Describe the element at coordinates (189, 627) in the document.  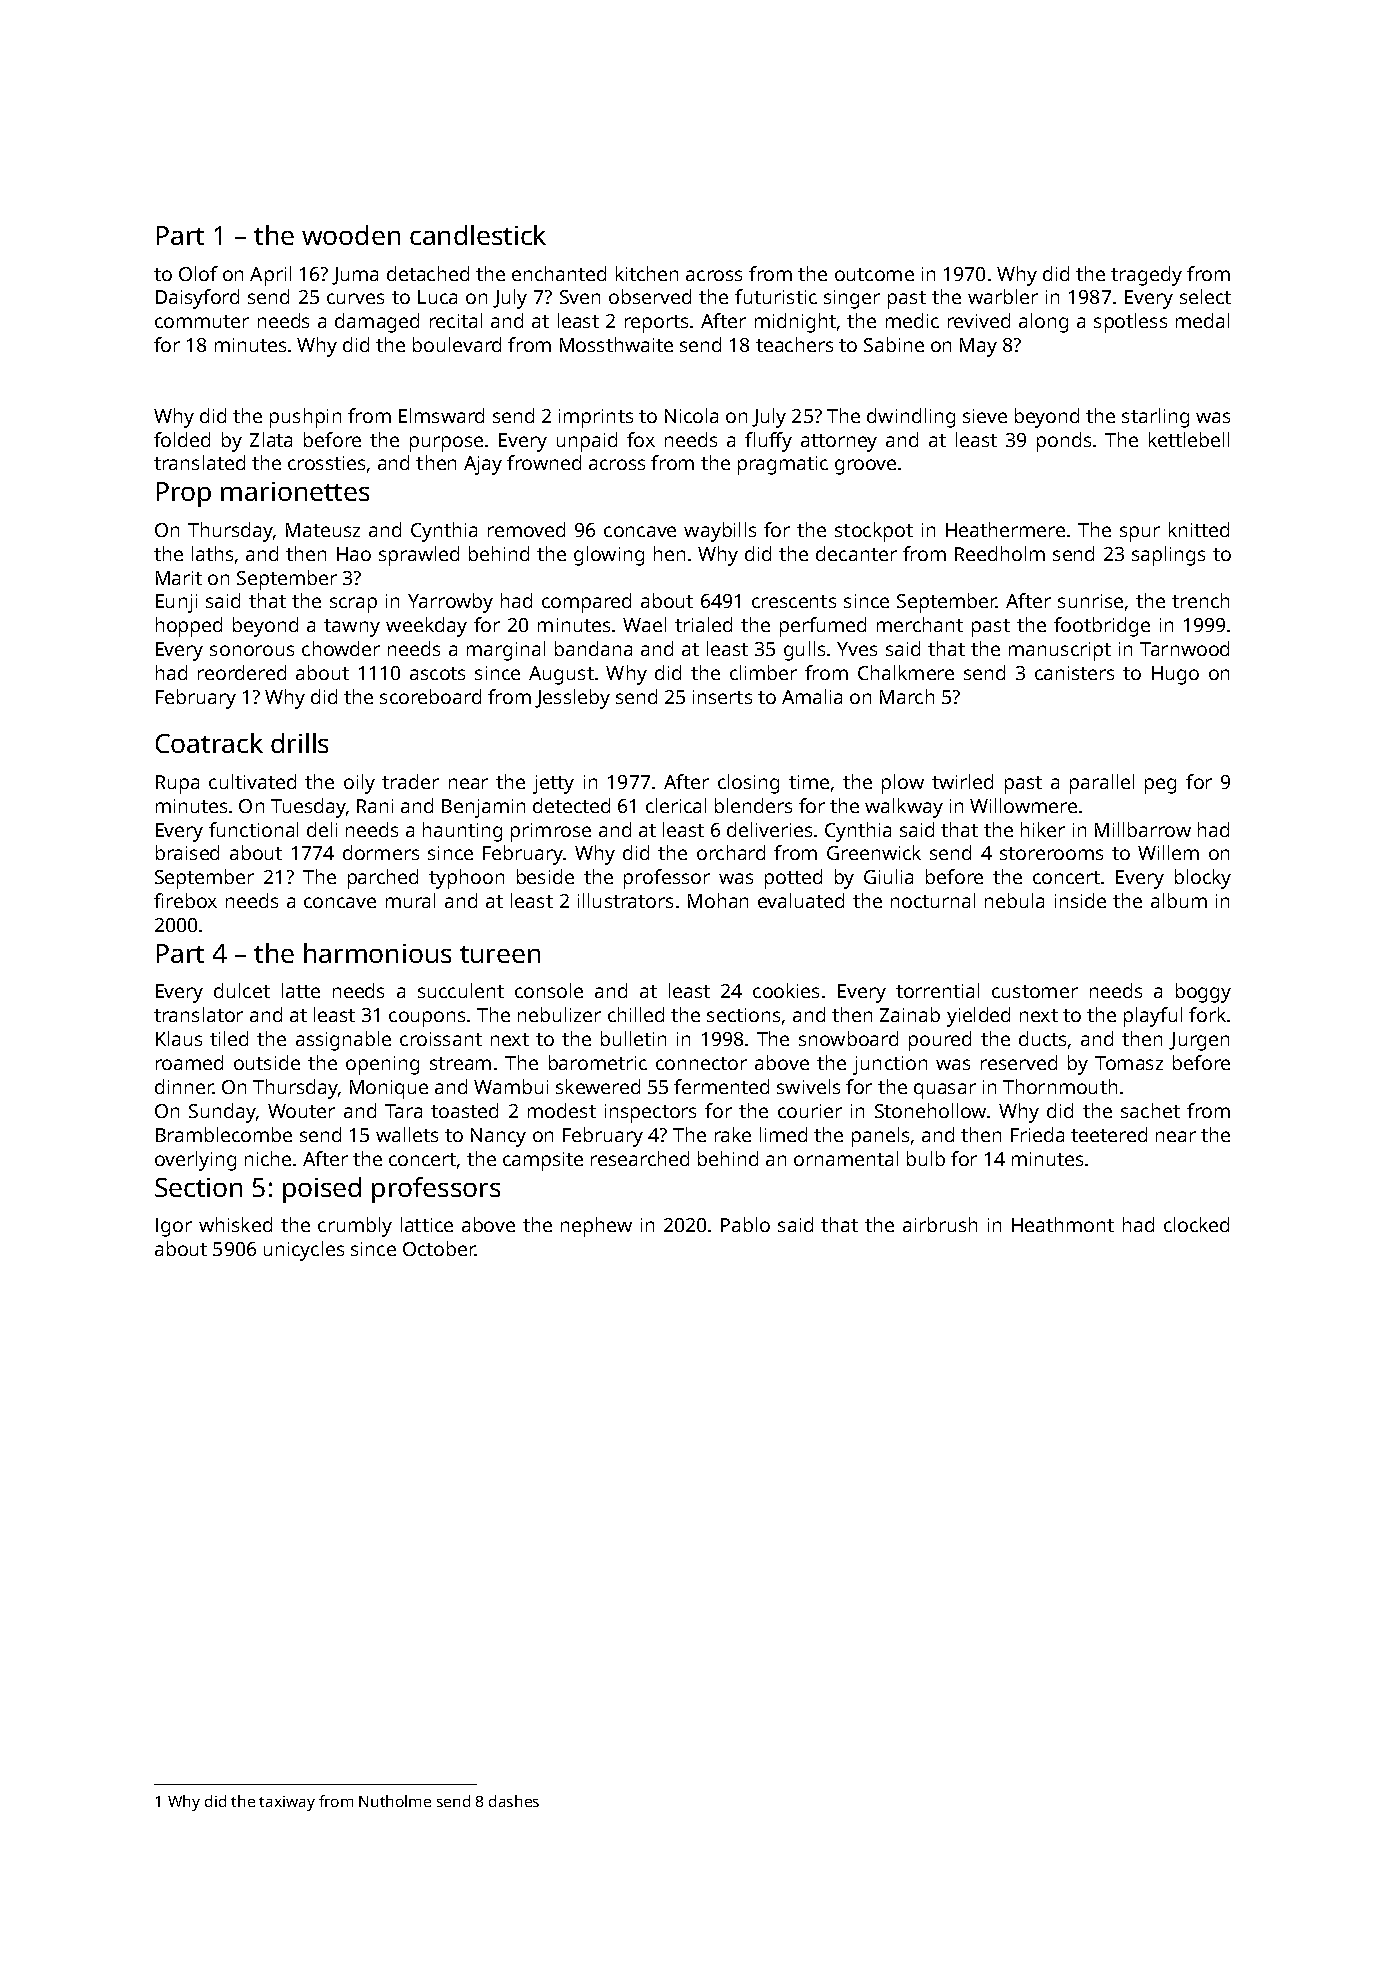
I see `hopped` at that location.
